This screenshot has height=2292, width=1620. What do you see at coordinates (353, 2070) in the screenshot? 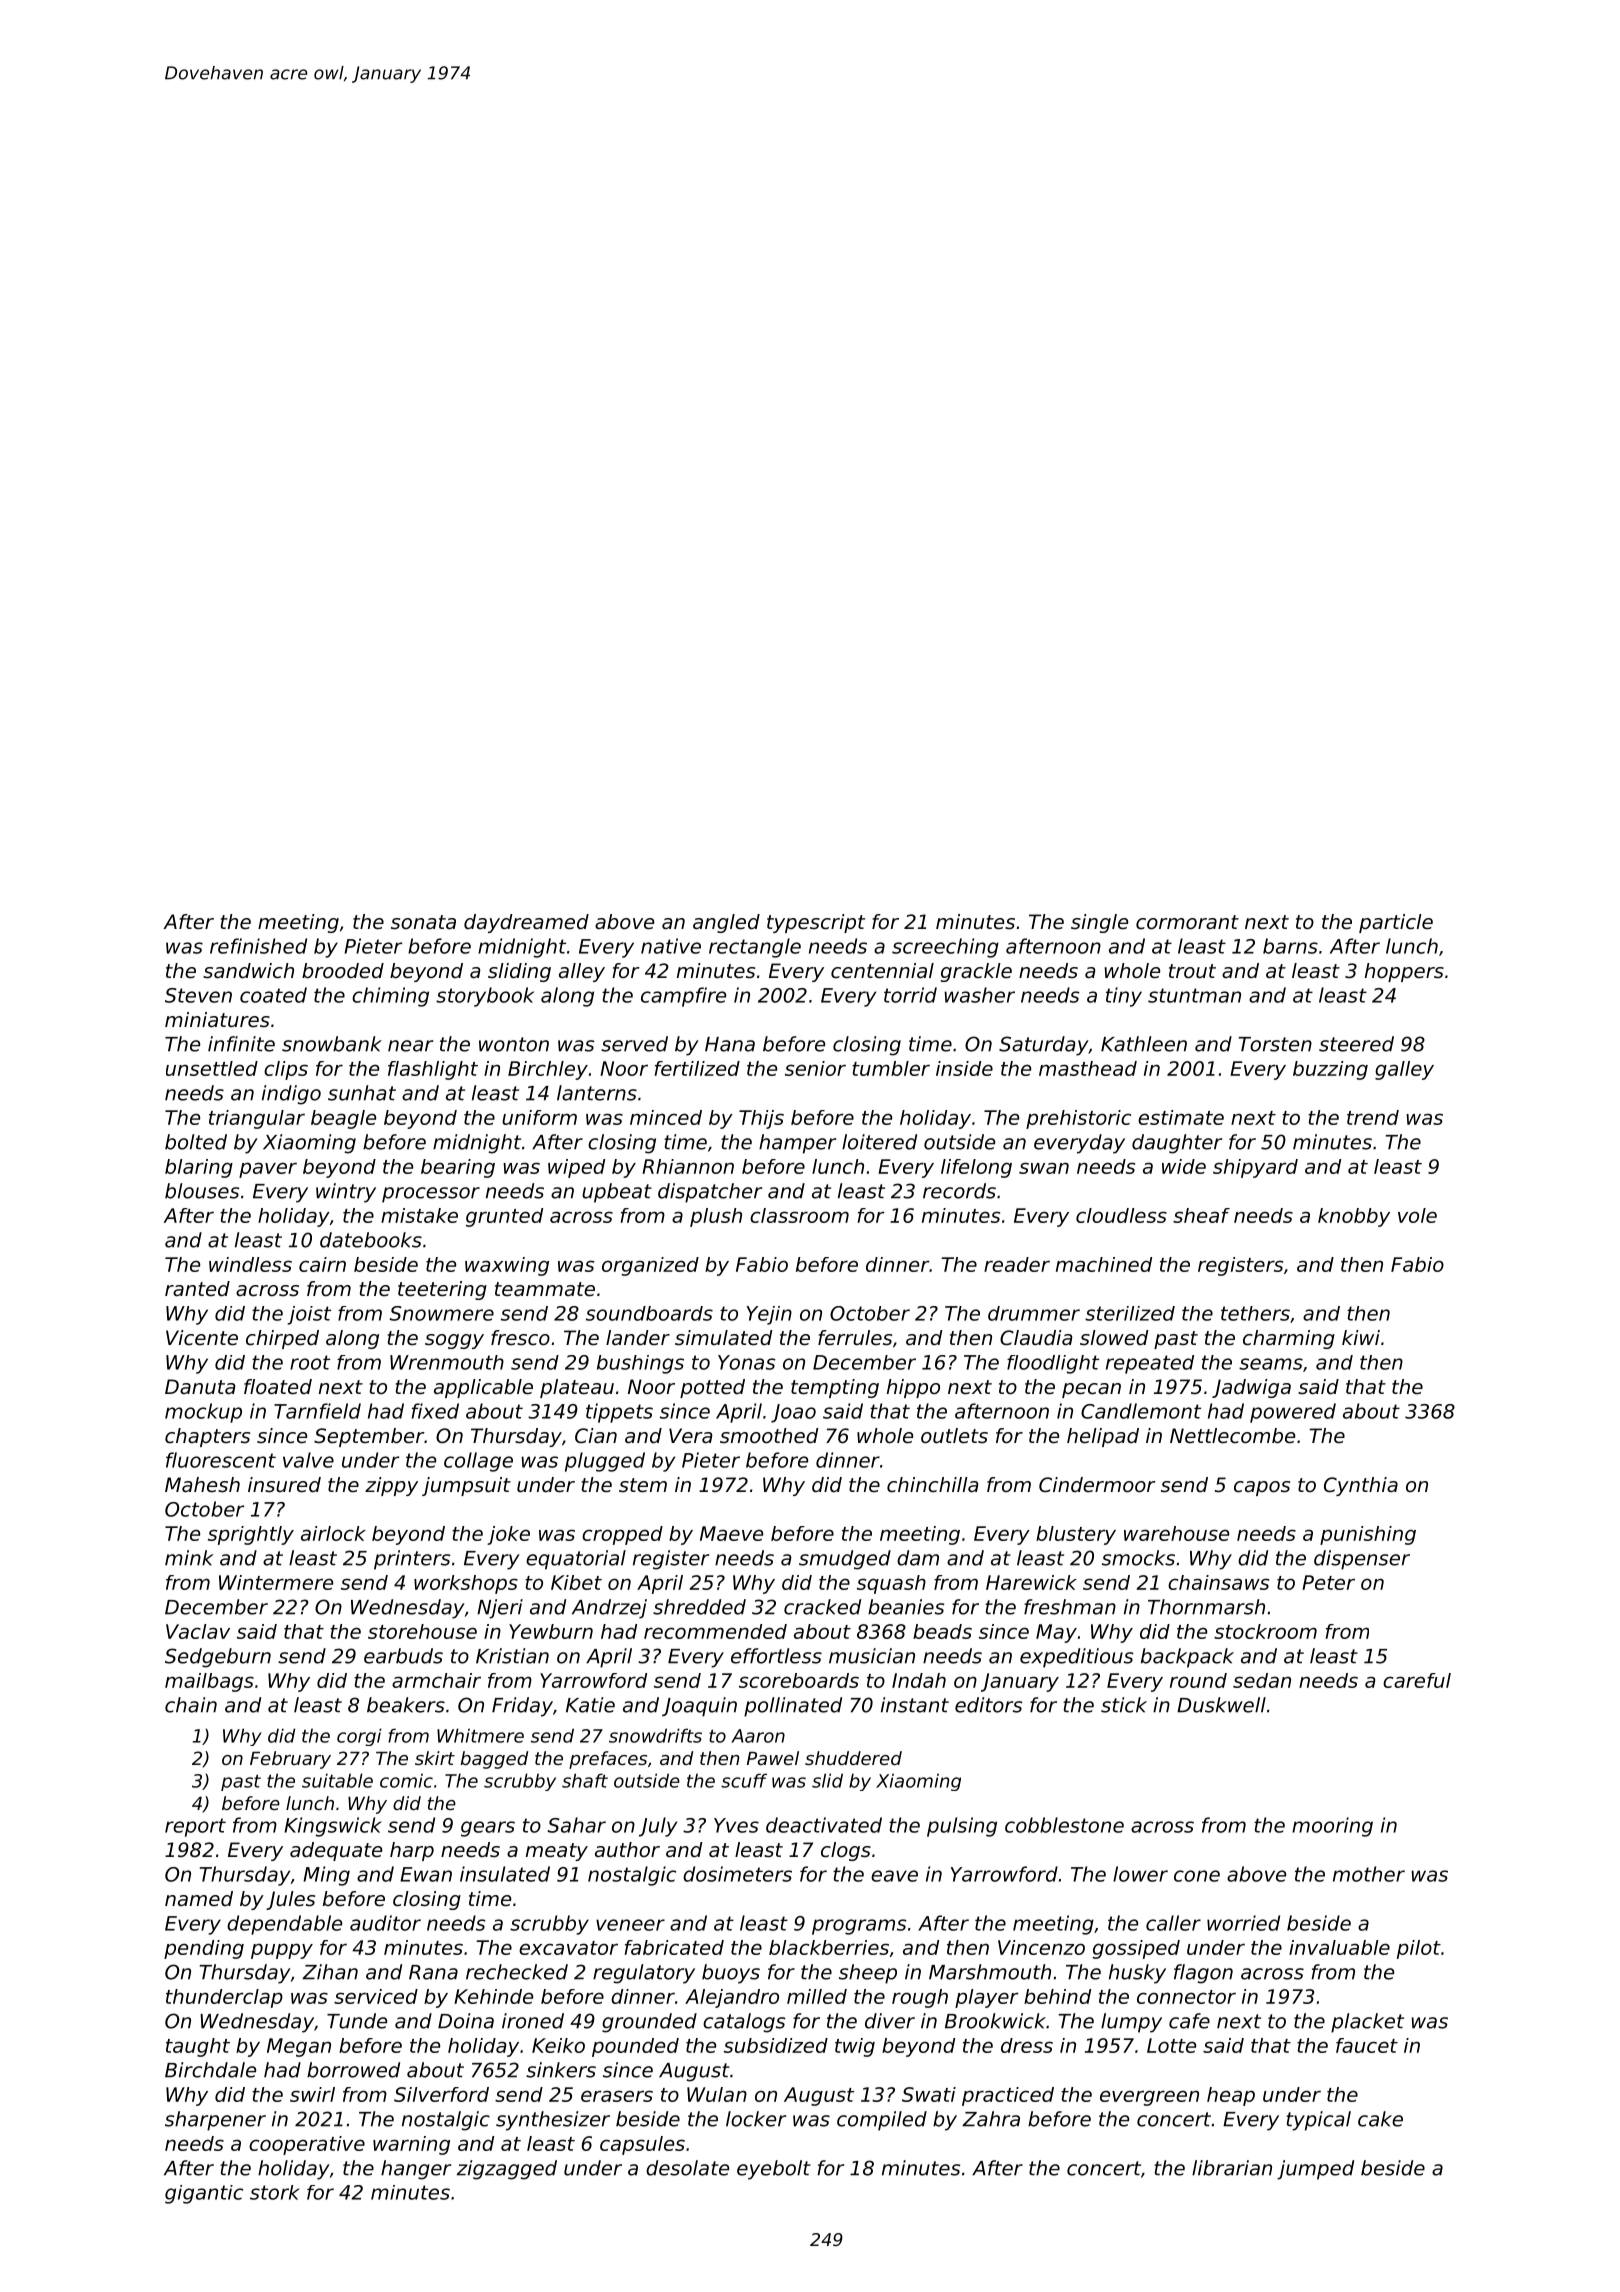
I see `borrowed` at bounding box center [353, 2070].
